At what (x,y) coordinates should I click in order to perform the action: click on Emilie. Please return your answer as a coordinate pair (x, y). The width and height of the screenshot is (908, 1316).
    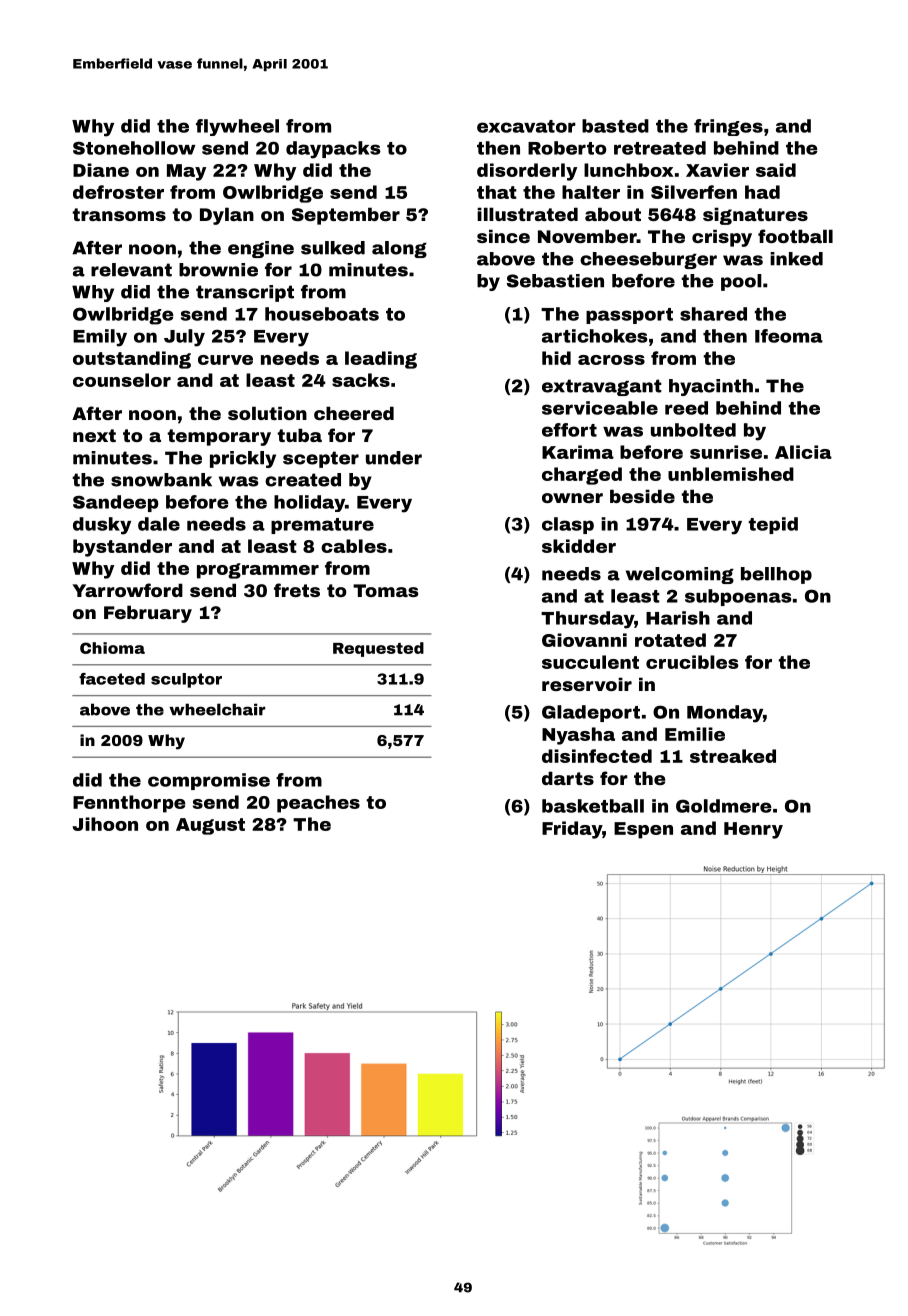
    Looking at the image, I should click on (695, 734).
